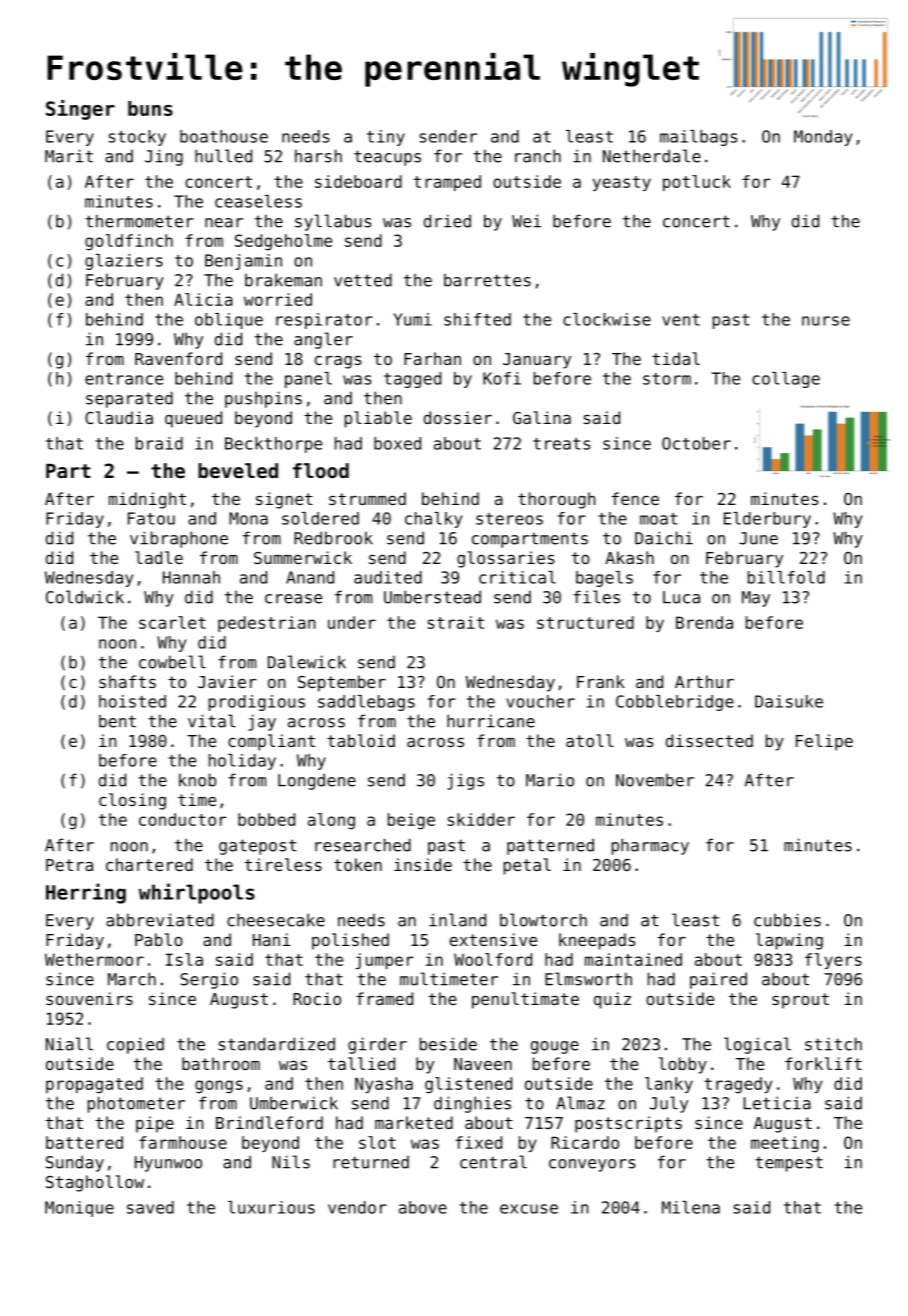  Describe the element at coordinates (159, 443) in the document. I see `braid` at that location.
